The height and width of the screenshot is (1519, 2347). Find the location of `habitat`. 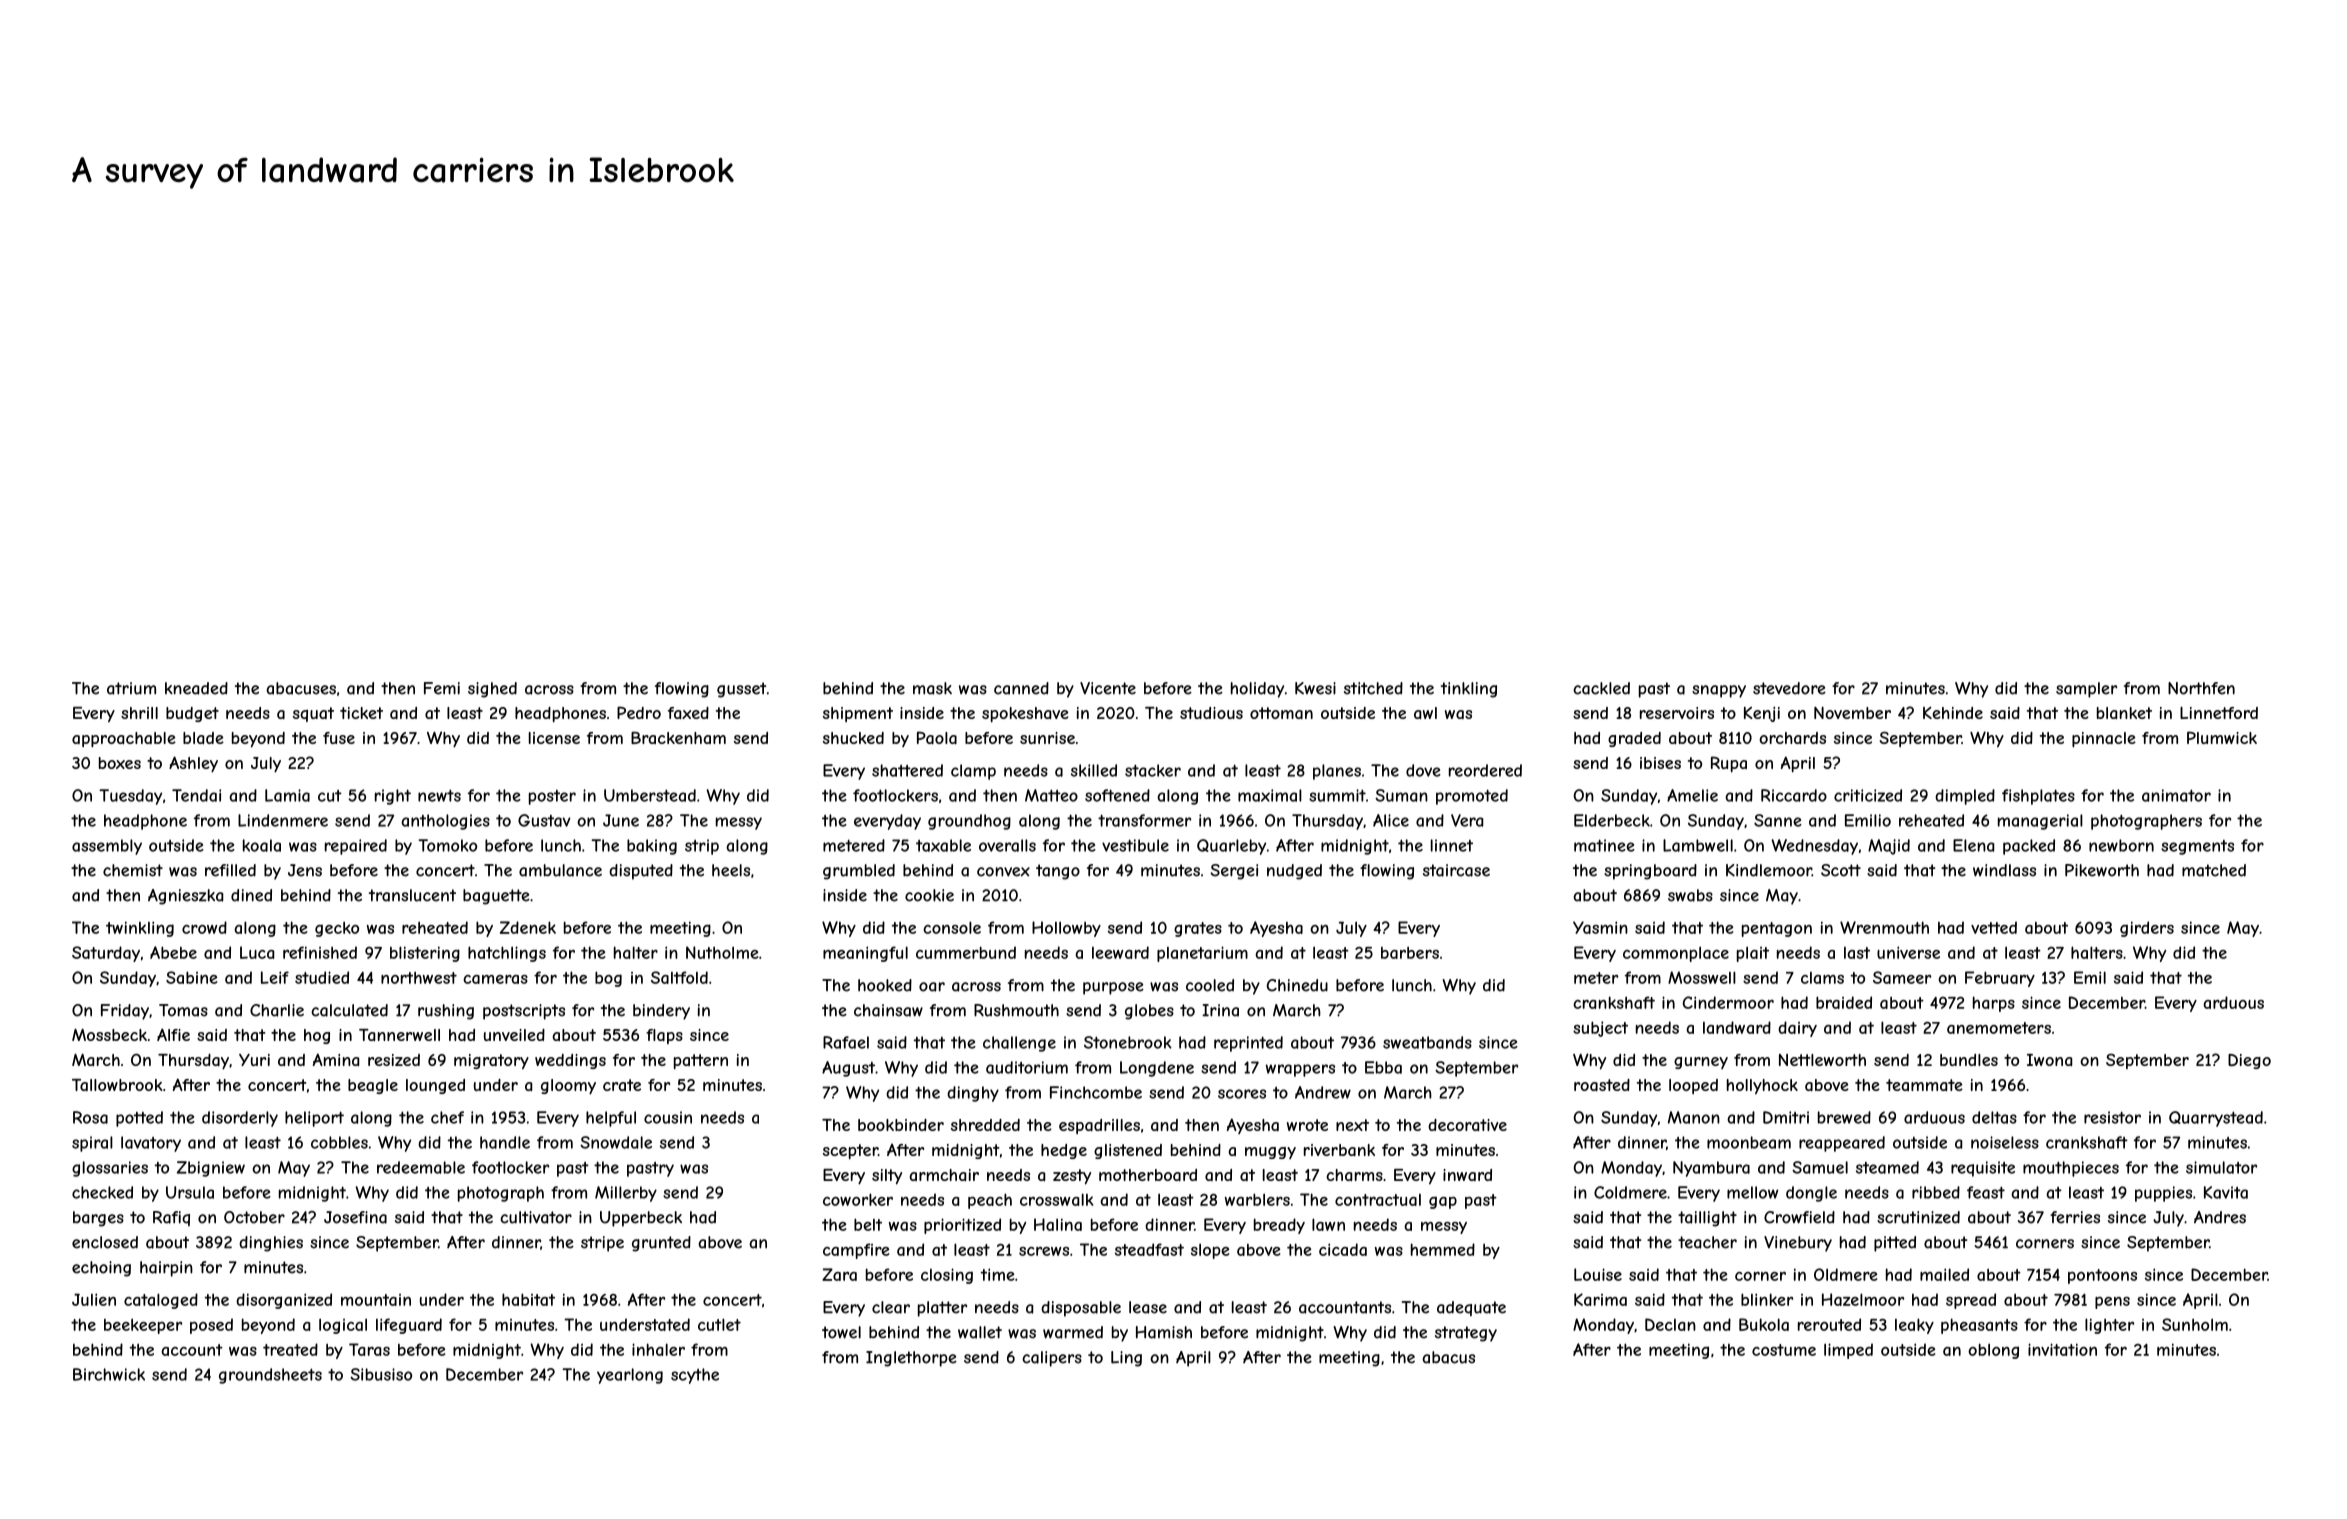

habitat is located at coordinates (528, 1299).
